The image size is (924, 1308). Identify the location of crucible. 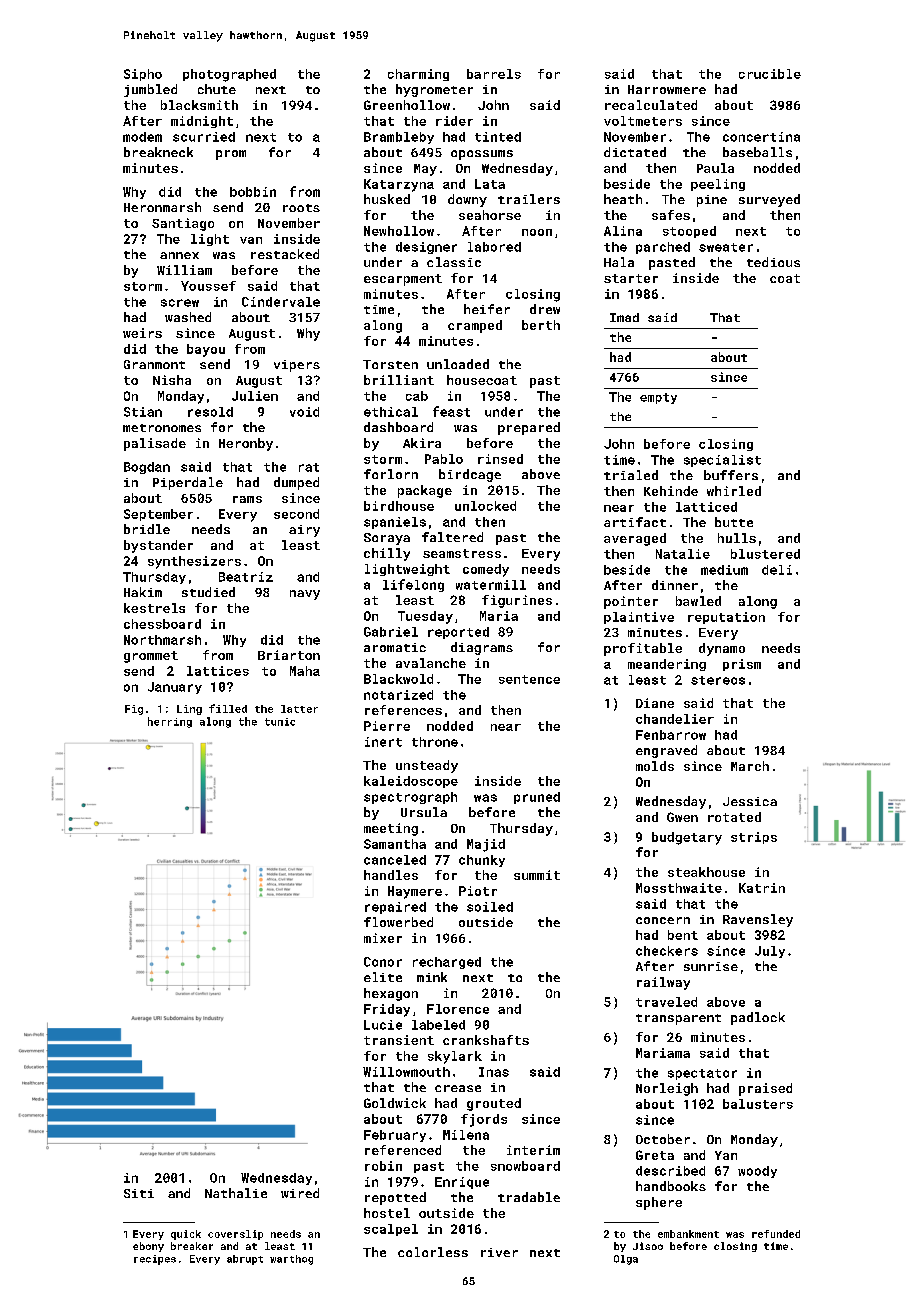
(770, 74).
